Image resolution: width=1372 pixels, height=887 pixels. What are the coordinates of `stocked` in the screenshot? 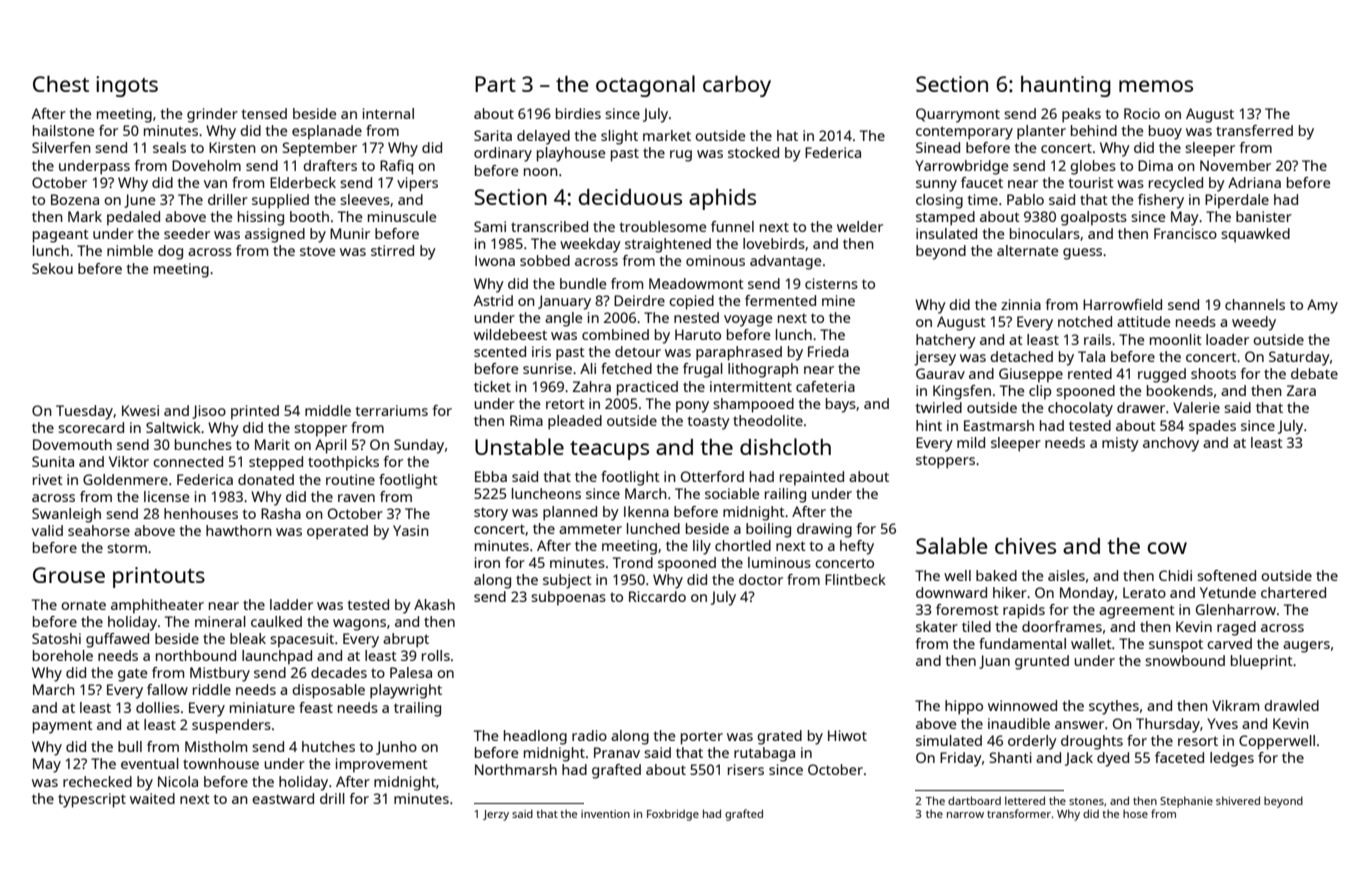 It's located at (753, 152).
